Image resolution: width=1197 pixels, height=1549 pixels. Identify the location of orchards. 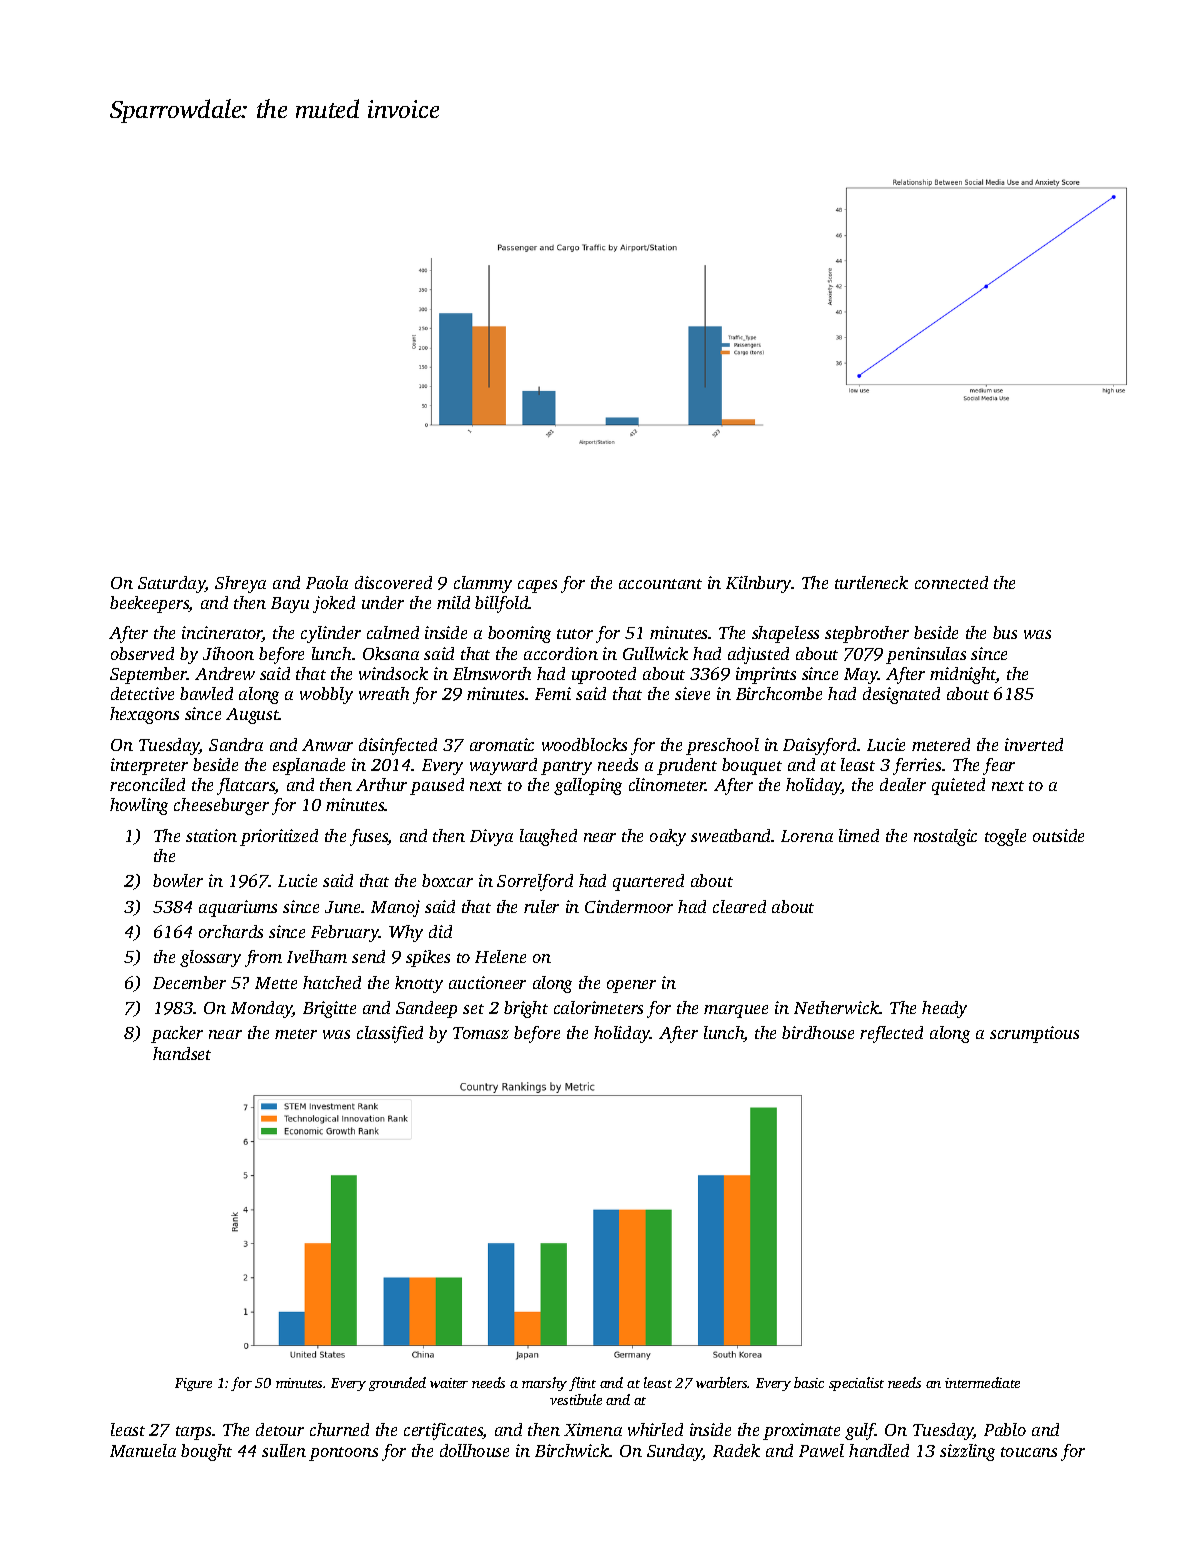
(231, 931).
